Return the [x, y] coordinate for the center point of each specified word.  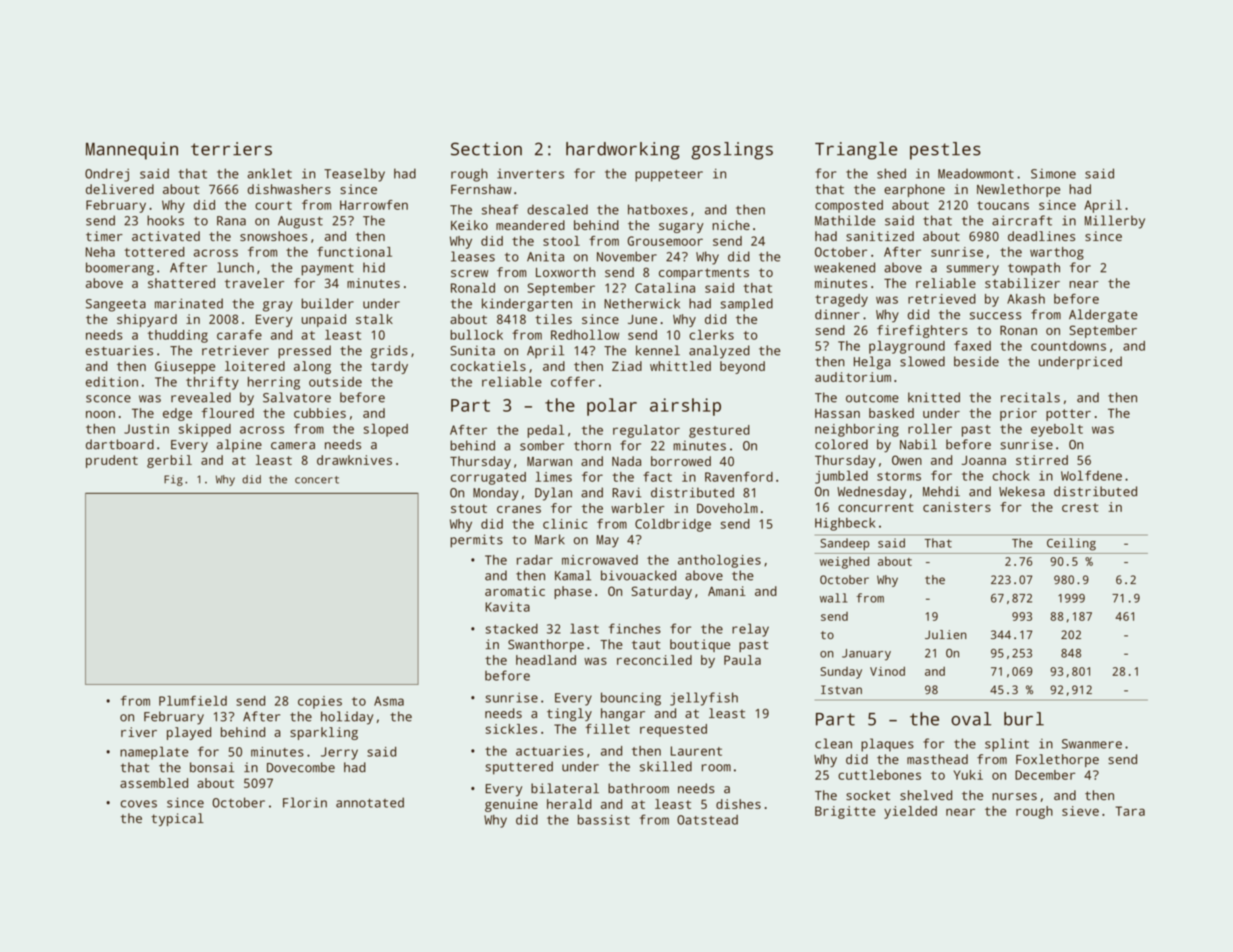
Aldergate [1103, 316]
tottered [154, 252]
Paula [742, 660]
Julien [946, 635]
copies [320, 702]
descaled [557, 209]
